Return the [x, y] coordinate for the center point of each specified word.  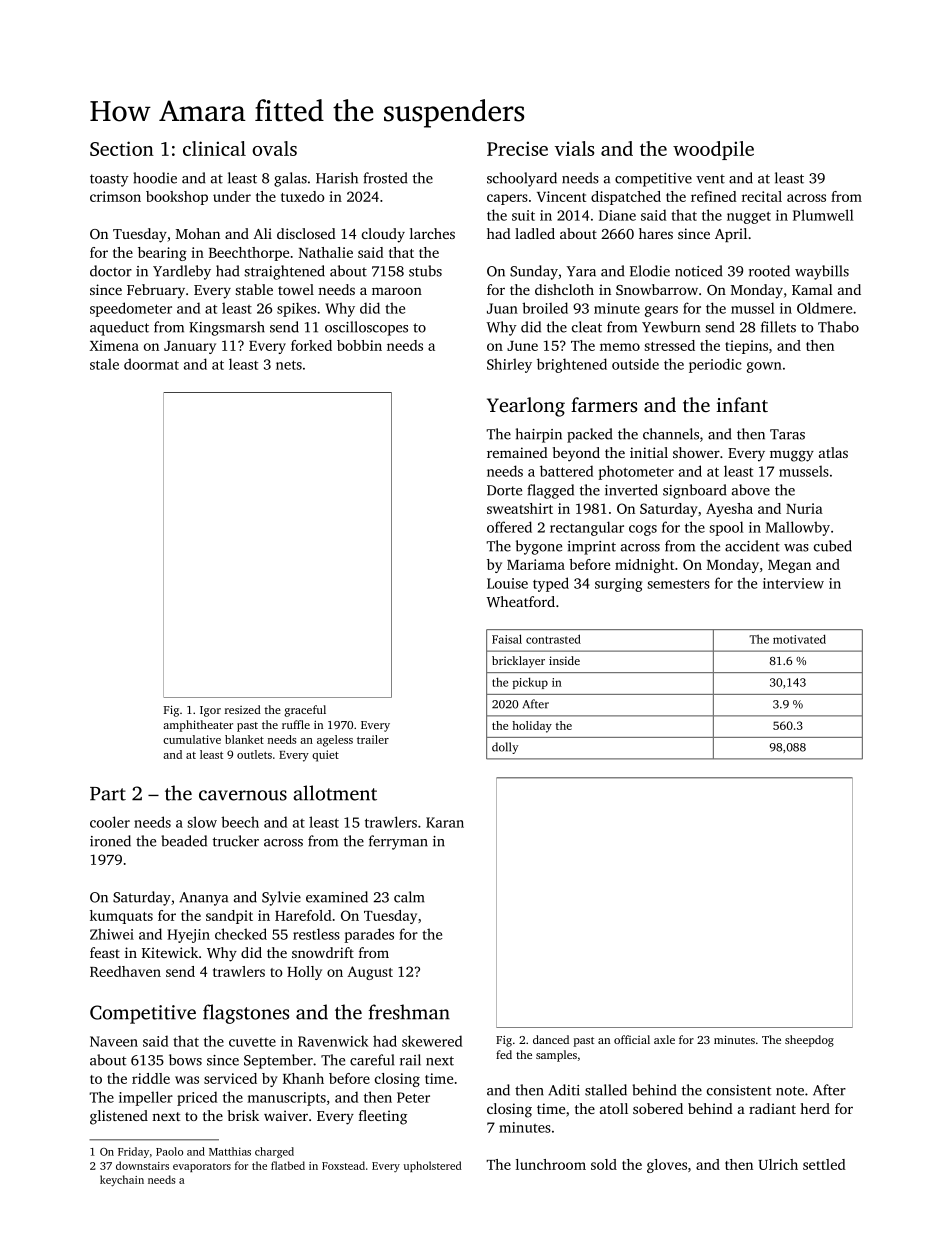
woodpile [713, 150]
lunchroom [551, 1164]
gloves [667, 1166]
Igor [210, 711]
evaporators [202, 1167]
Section [122, 148]
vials [574, 148]
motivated [799, 639]
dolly [505, 748]
